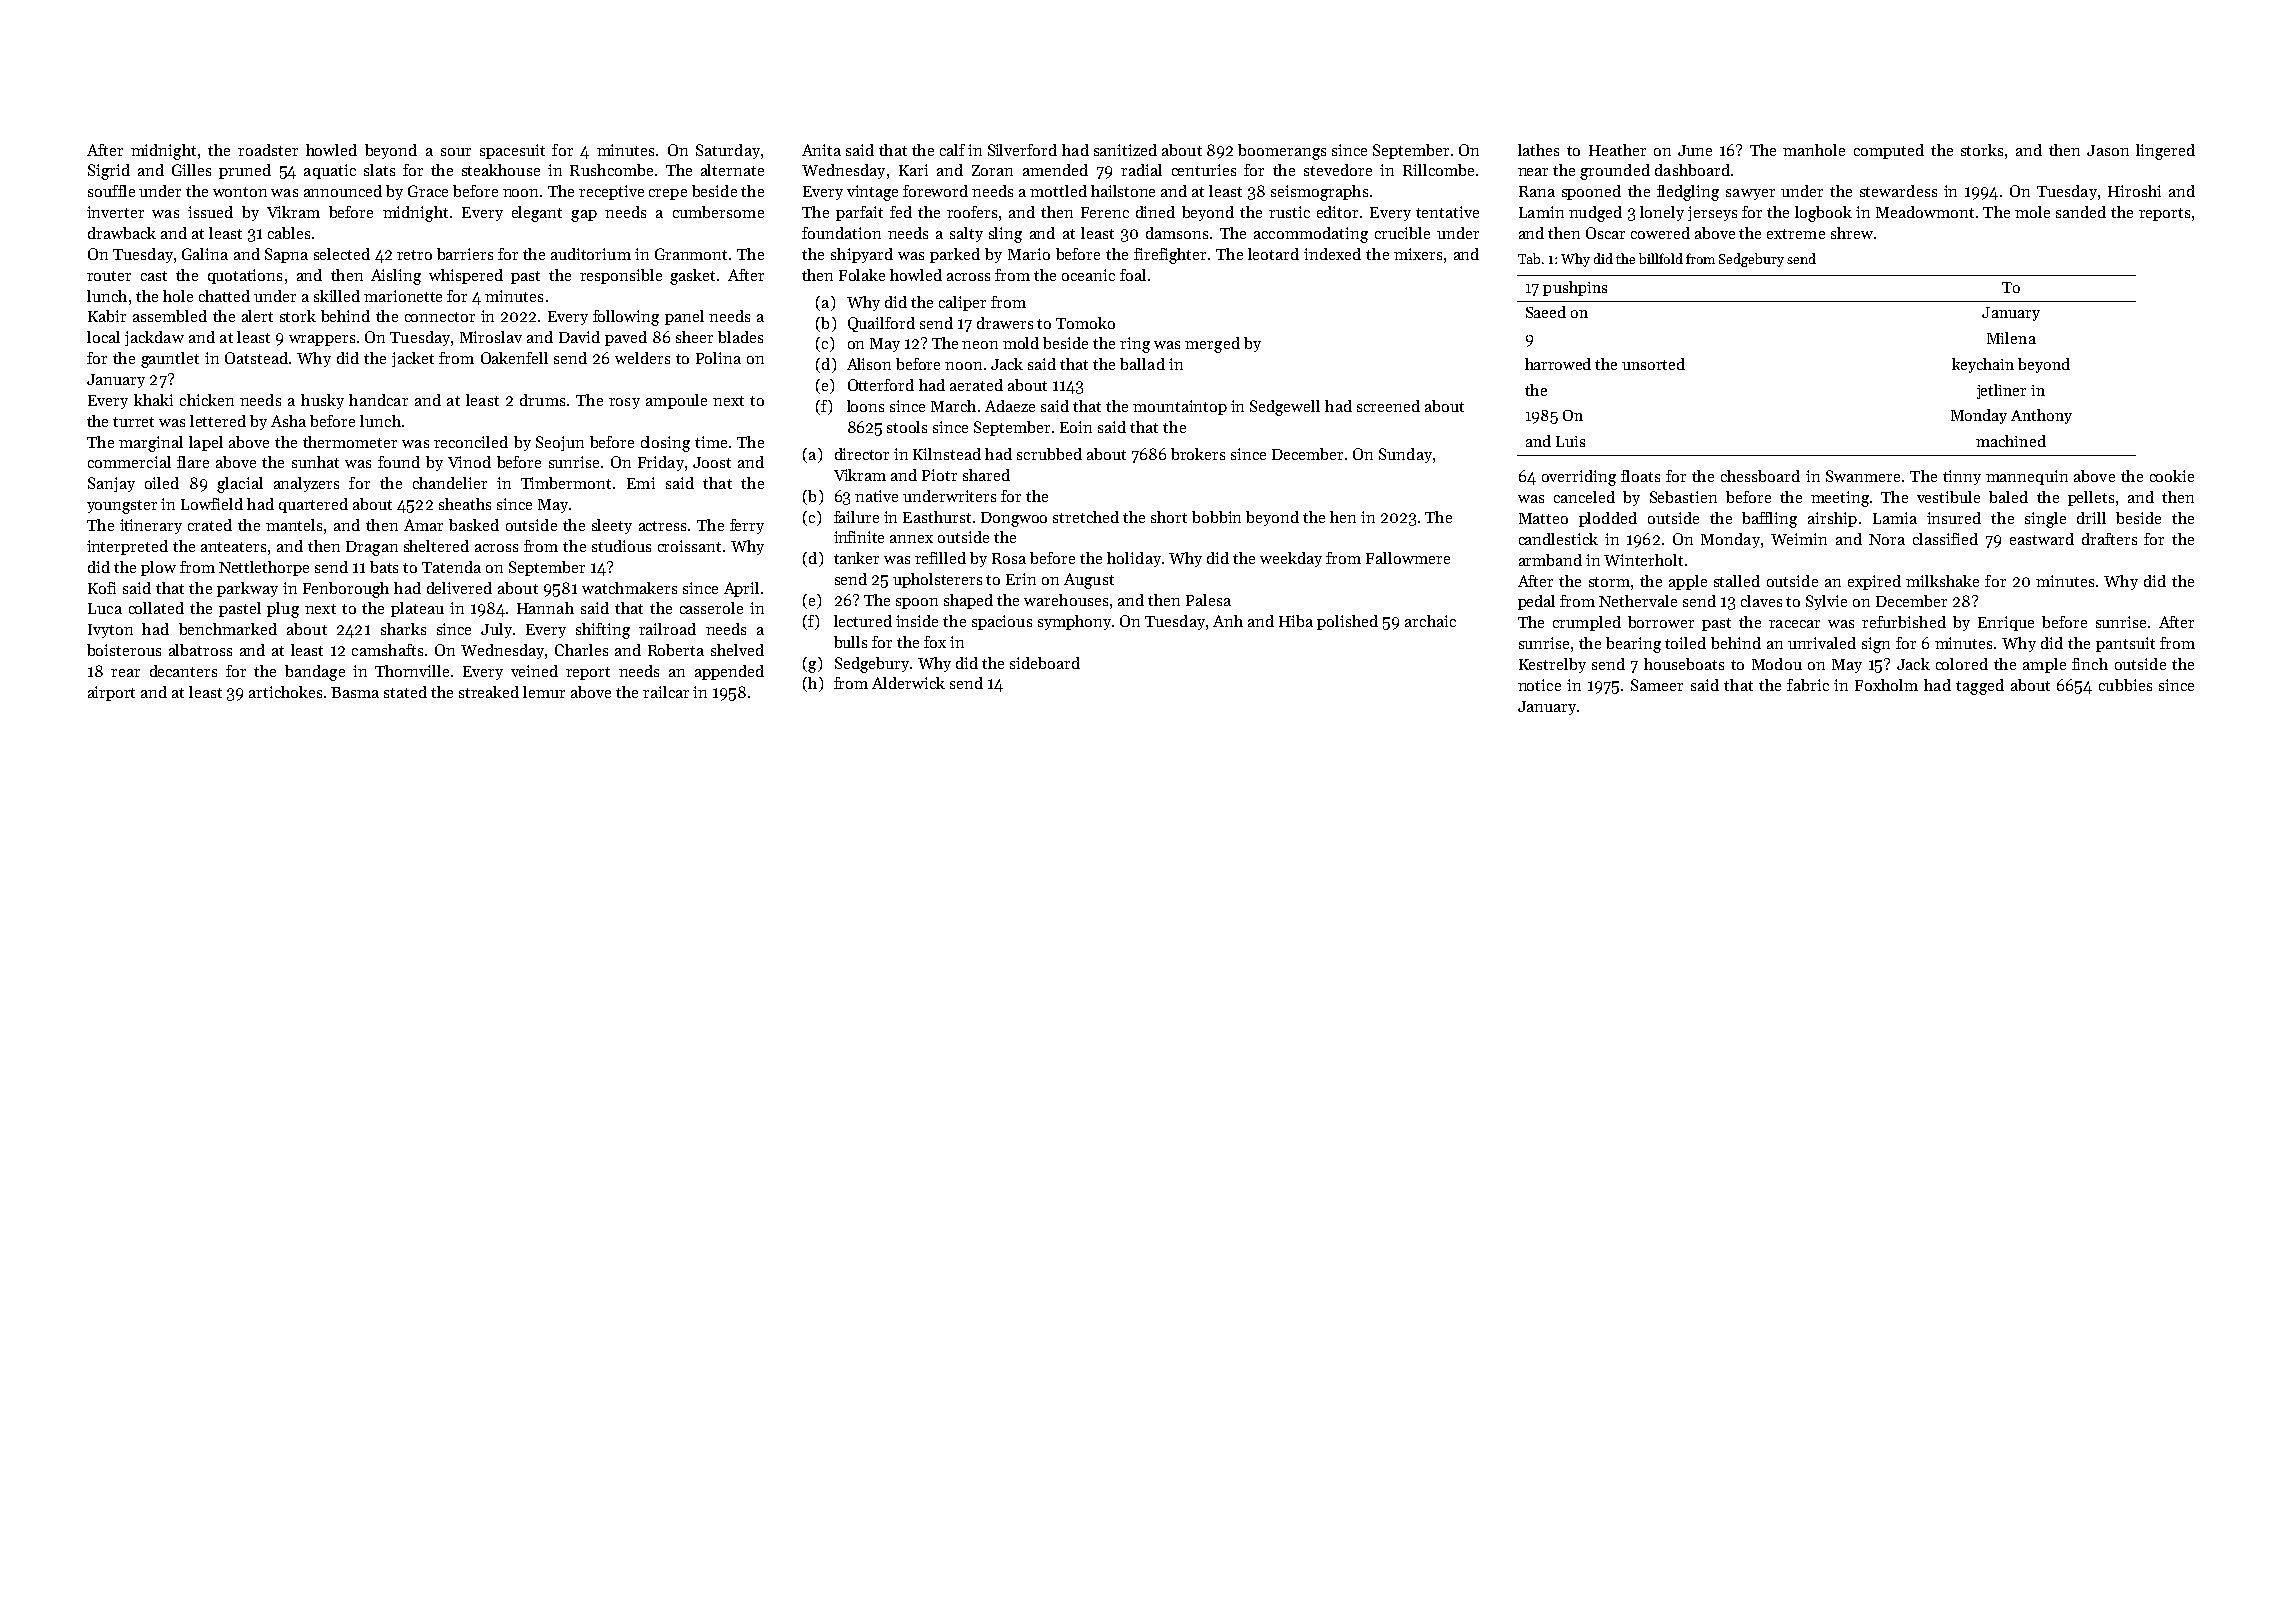 The image size is (2282, 1614). Describe the element at coordinates (110, 631) in the screenshot. I see `Ivyton` at that location.
